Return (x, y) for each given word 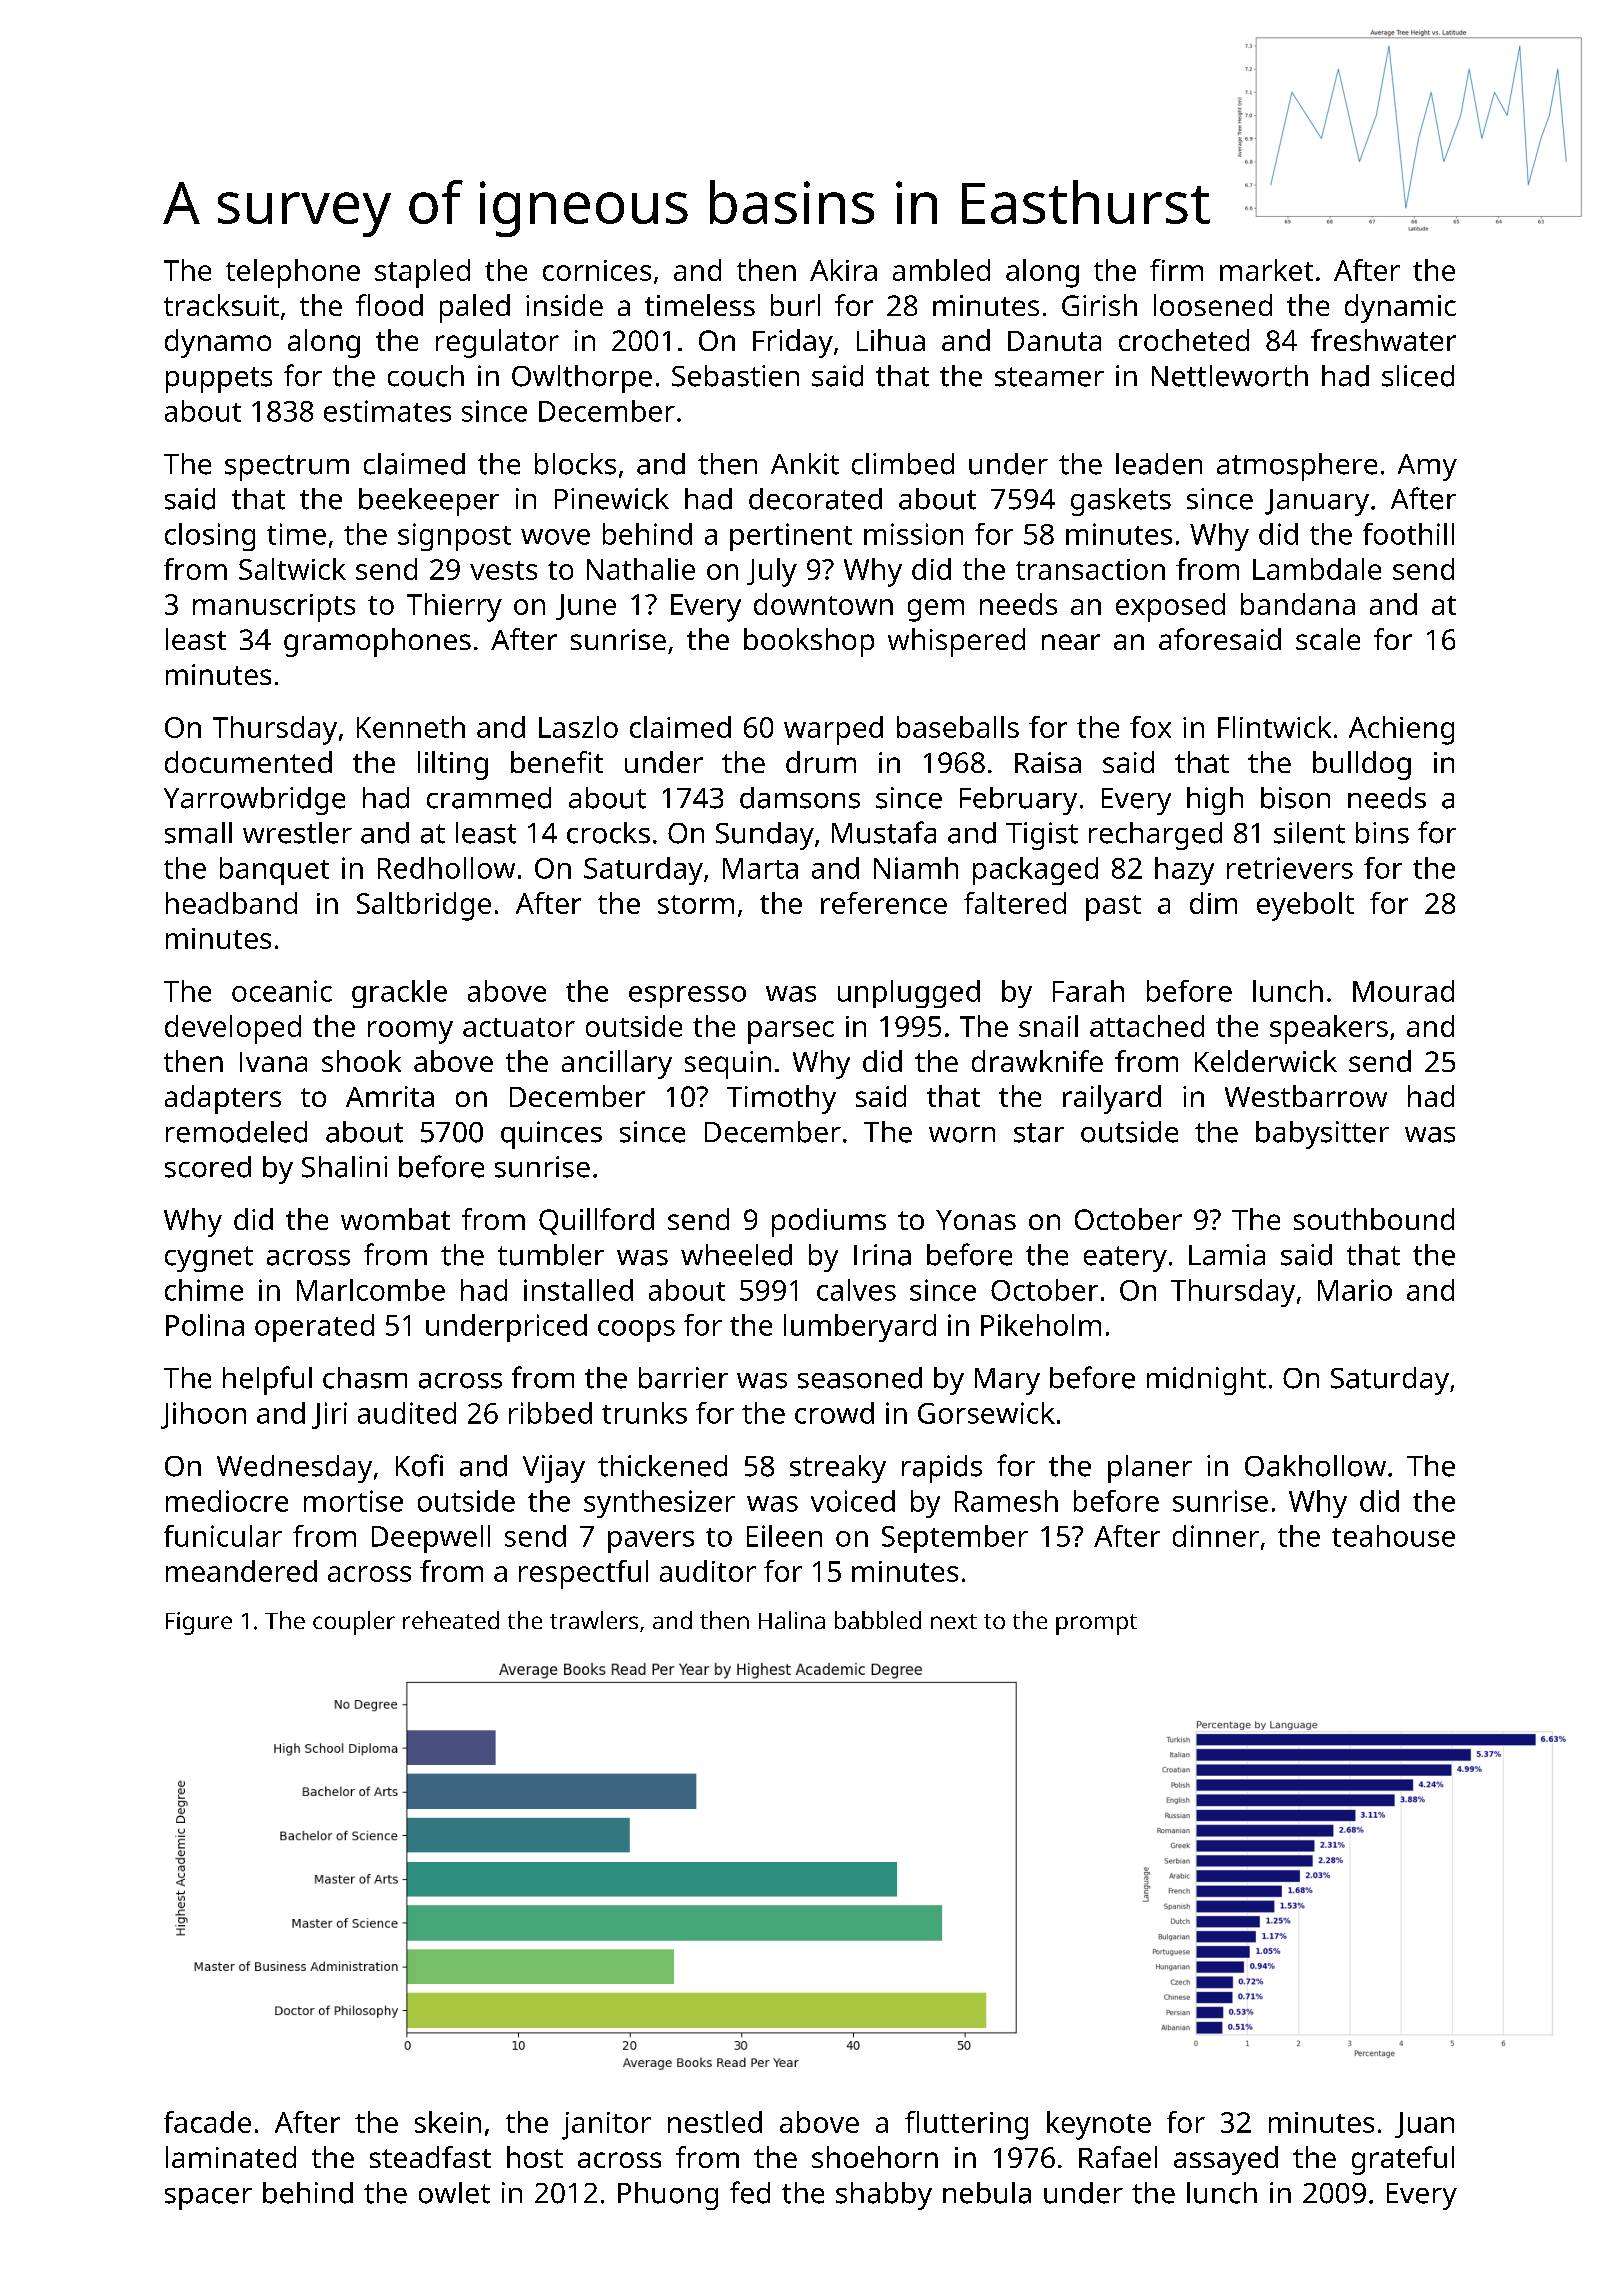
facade (207, 2122)
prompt (1096, 1624)
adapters (223, 1099)
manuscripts (274, 608)
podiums (829, 1222)
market (1266, 270)
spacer (208, 2199)
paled (475, 308)
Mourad (1403, 991)
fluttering (966, 2125)
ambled (941, 270)
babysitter (1322, 1135)
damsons (800, 798)
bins (1382, 833)
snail (1048, 1026)
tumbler (551, 1255)
